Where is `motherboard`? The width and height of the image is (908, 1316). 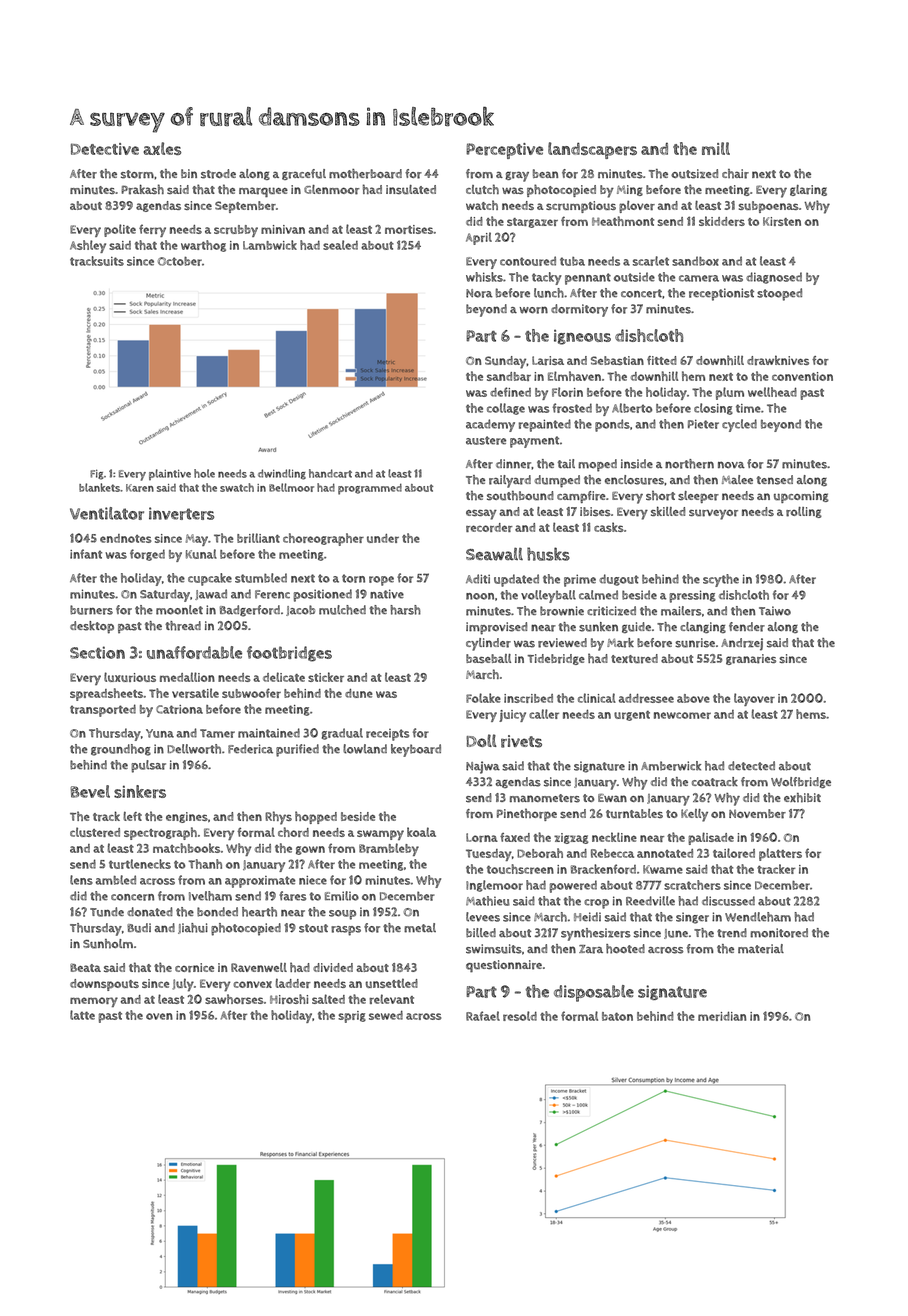
motherboard is located at coordinates (365, 174).
